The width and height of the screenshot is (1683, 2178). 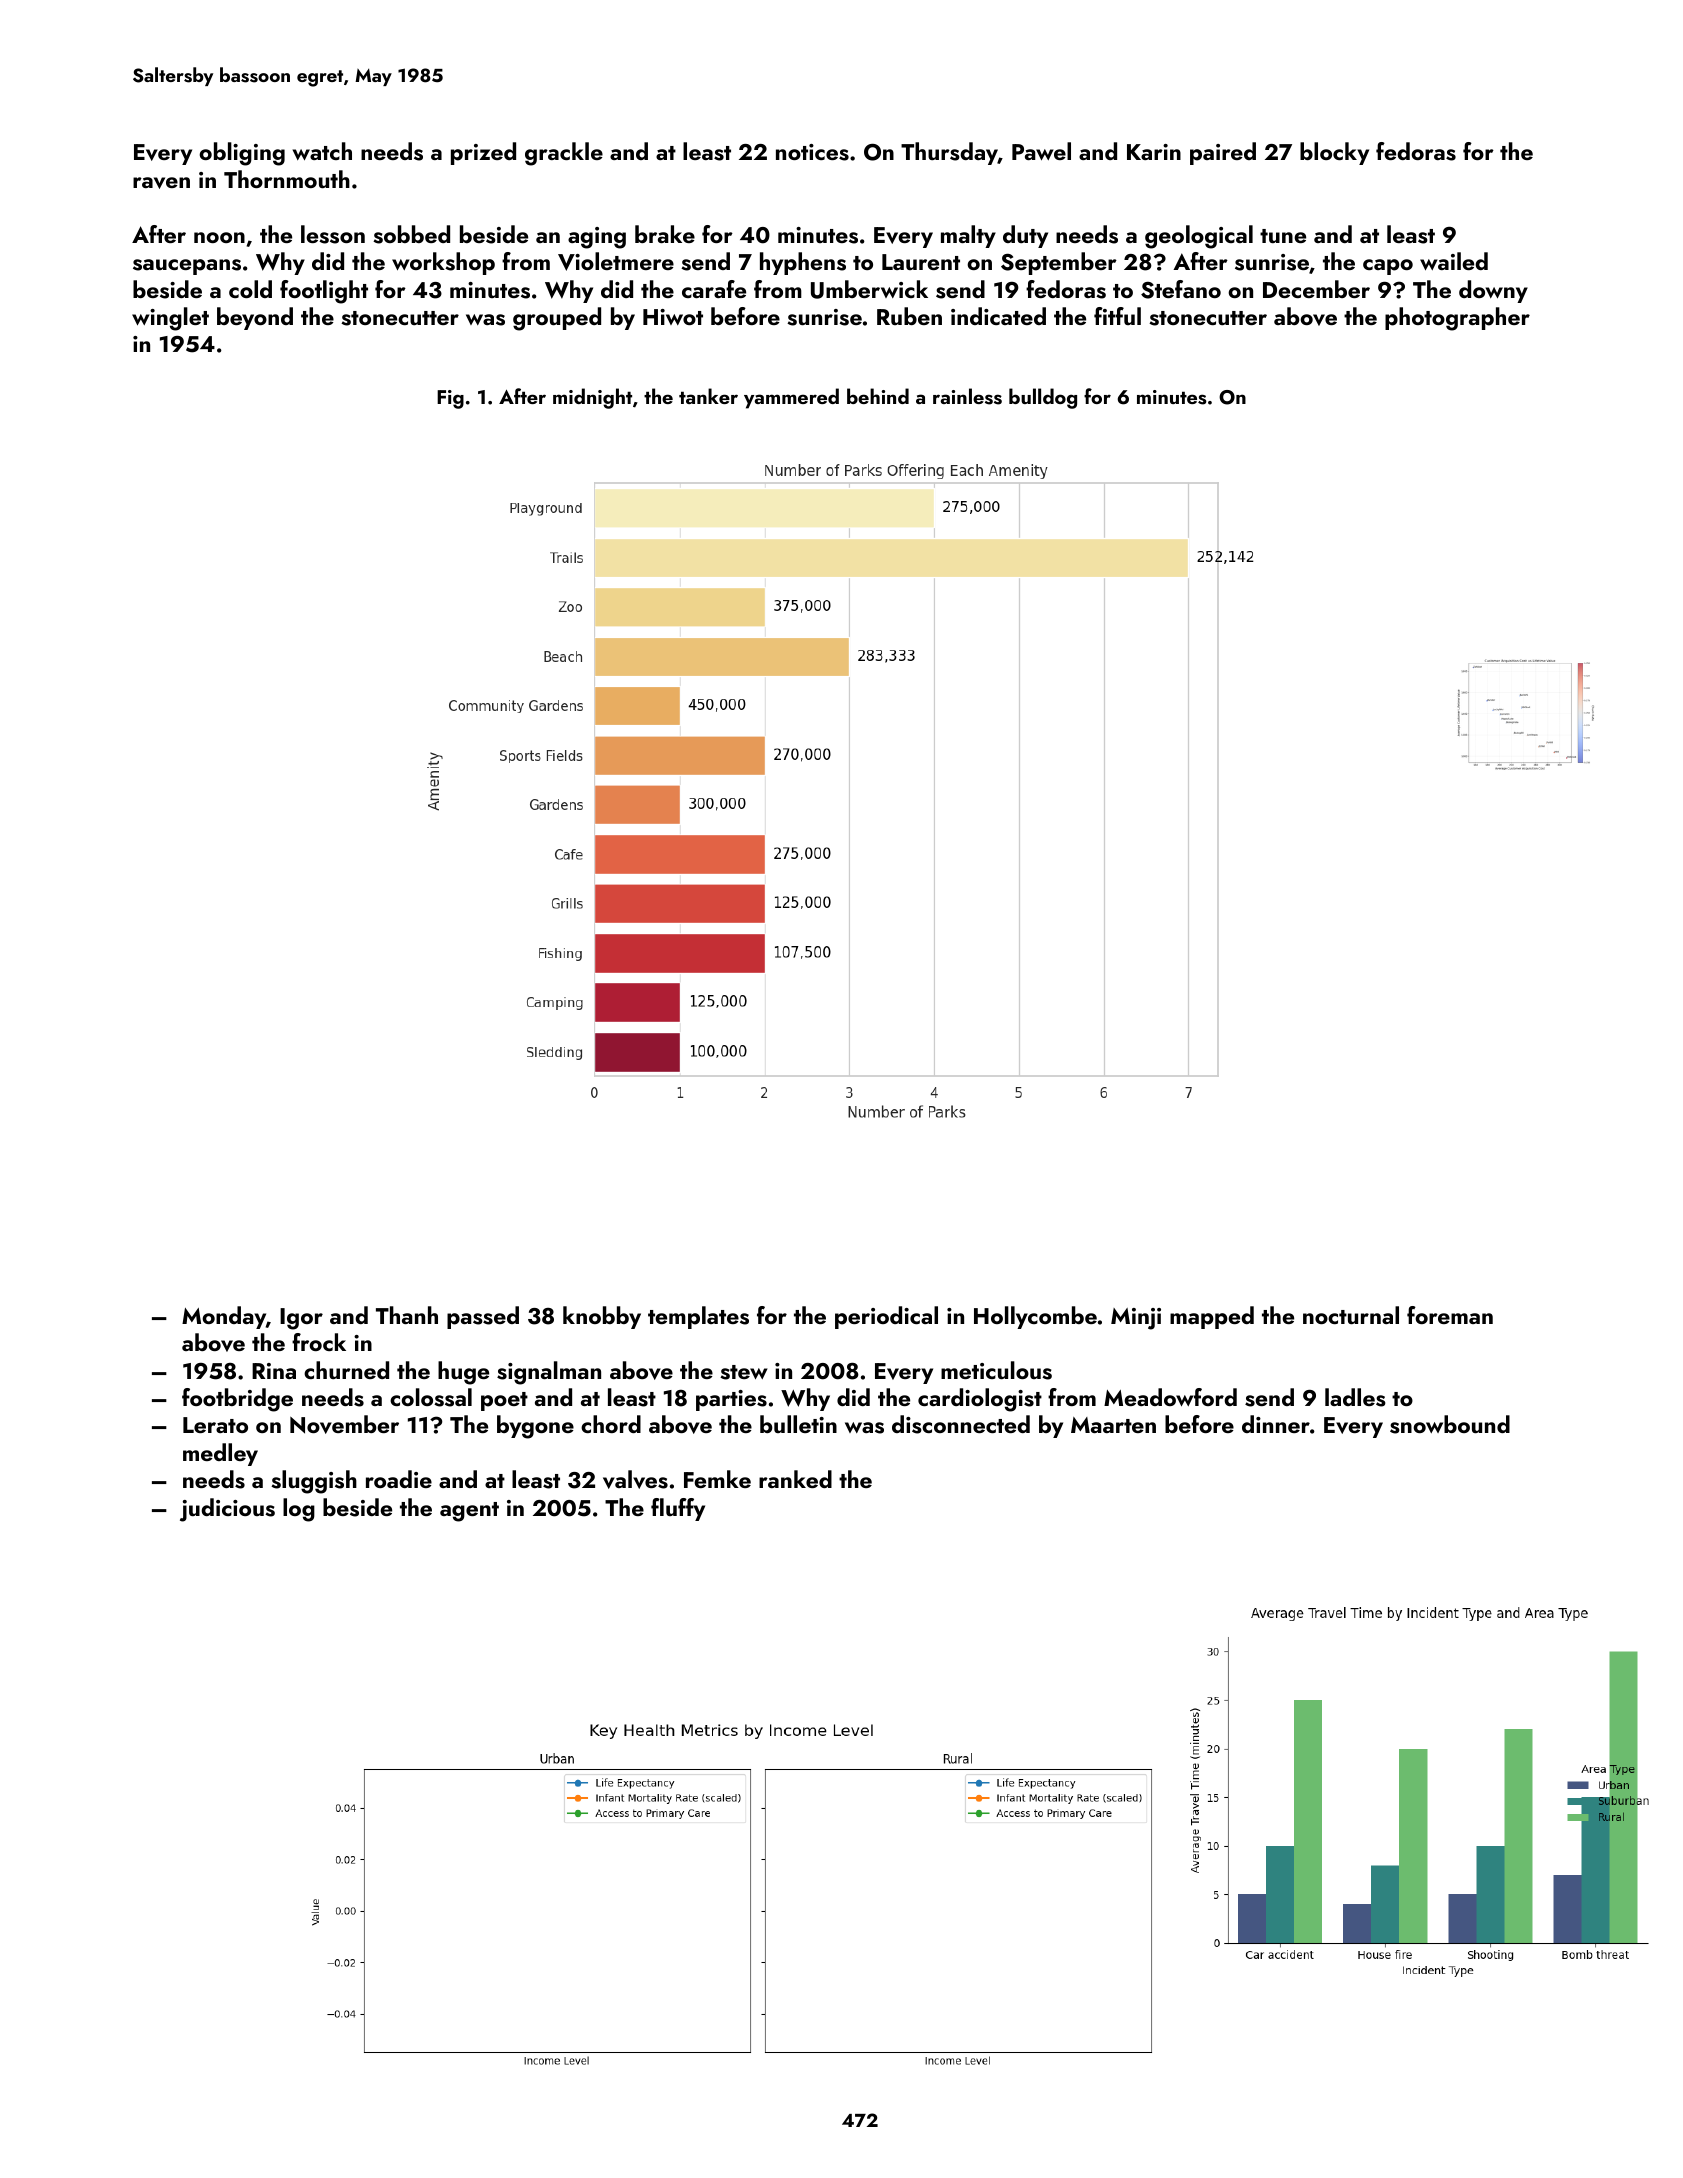 I want to click on judicious, so click(x=227, y=1510).
